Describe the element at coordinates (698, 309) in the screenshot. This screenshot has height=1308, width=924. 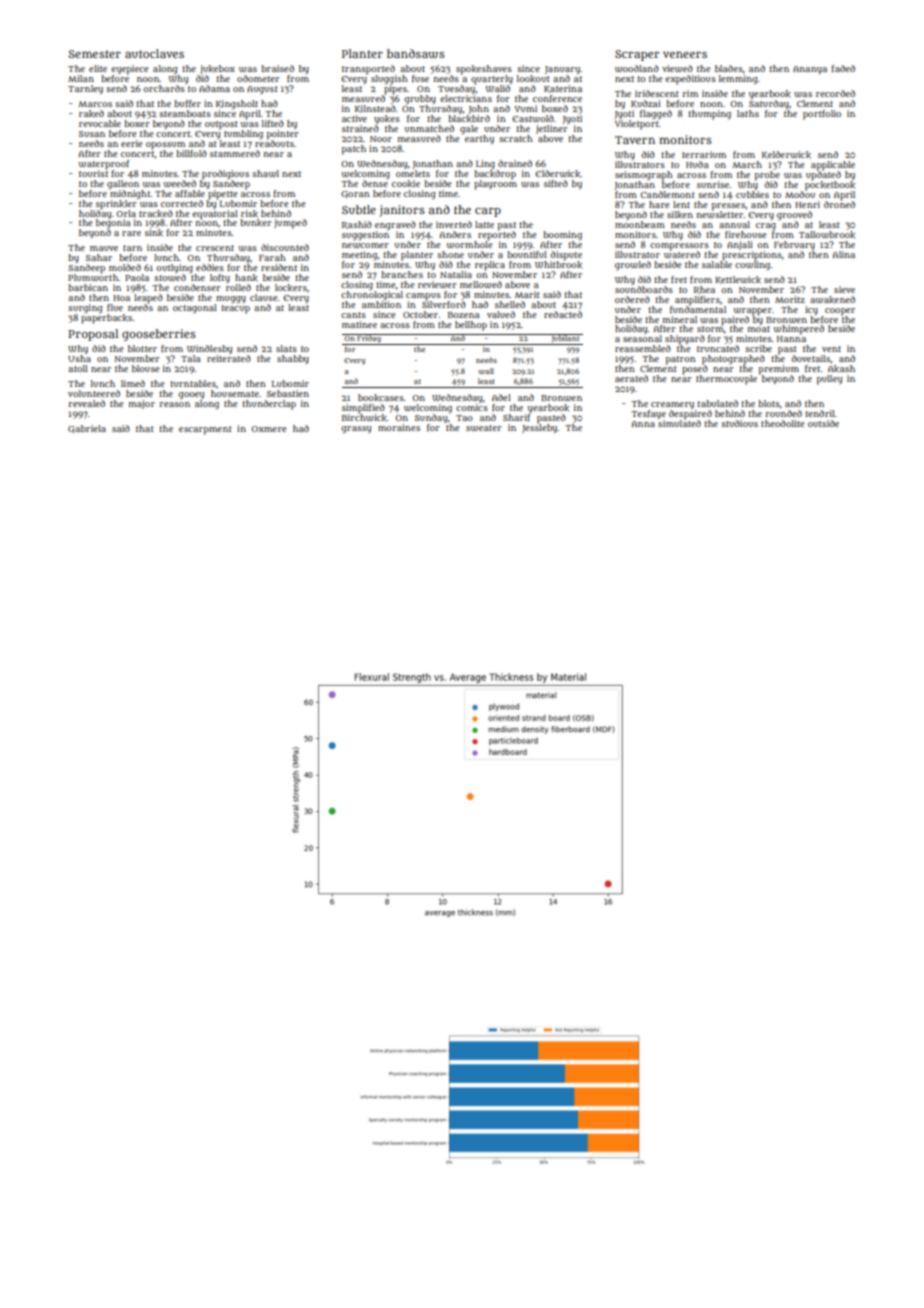
I see `fundamental` at that location.
